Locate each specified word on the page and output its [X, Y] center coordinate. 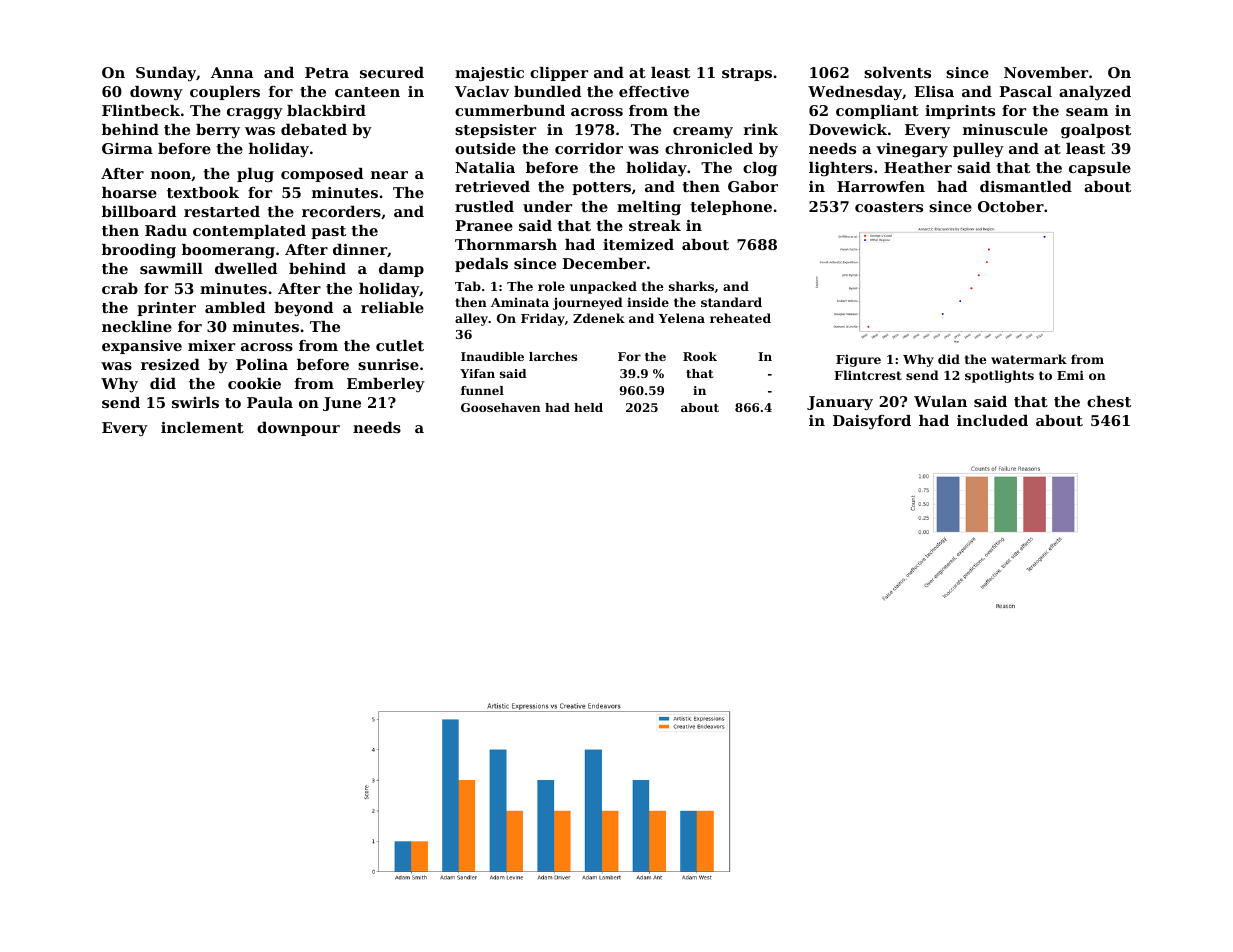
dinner [360, 249]
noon [171, 175]
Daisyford [872, 422]
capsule [1100, 169]
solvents [897, 72]
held [588, 407]
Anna [232, 72]
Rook [700, 356]
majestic [489, 74]
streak [655, 225]
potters [601, 188]
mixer [211, 345]
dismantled [1026, 186]
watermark [1029, 359]
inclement [202, 427]
